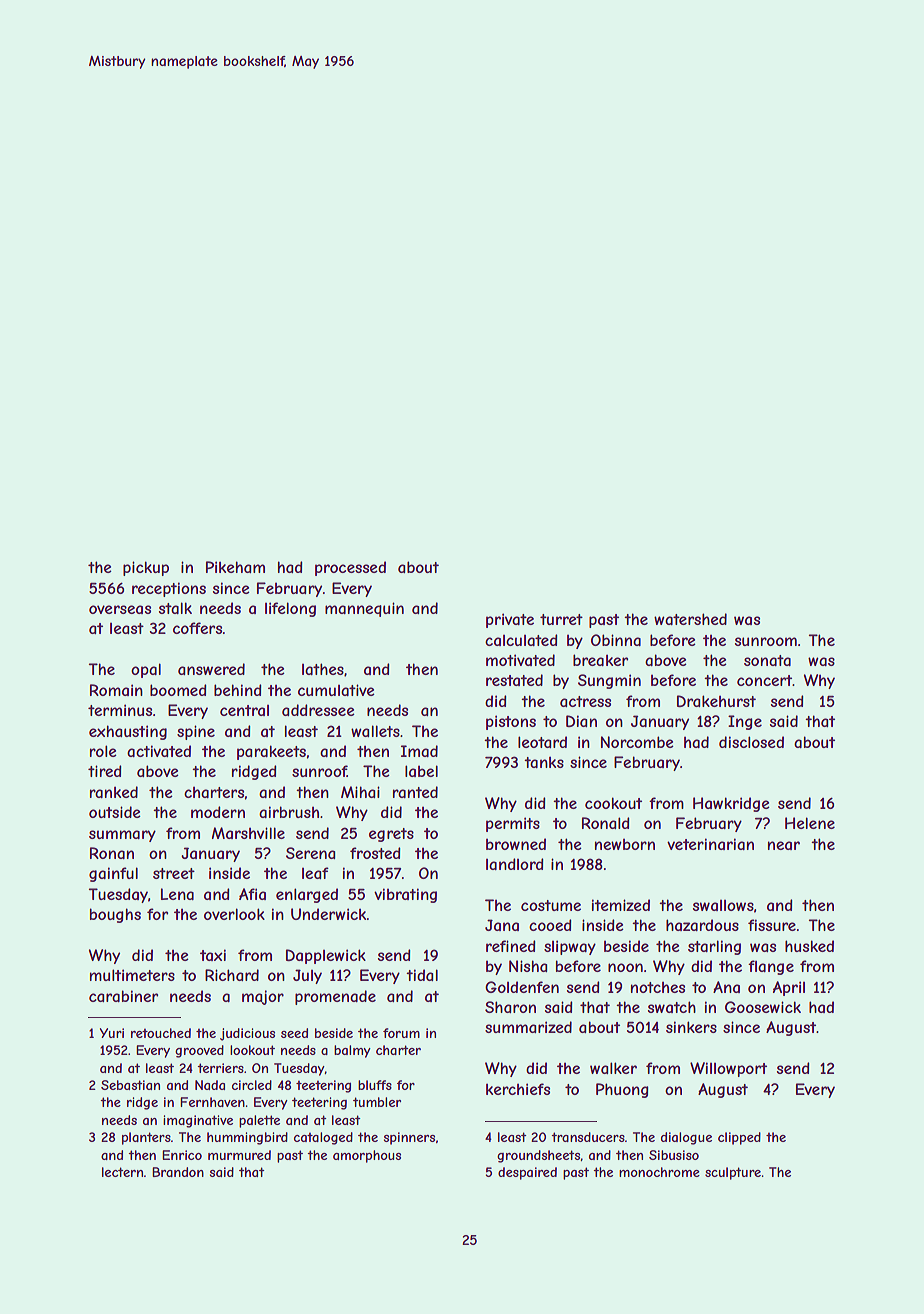  Describe the element at coordinates (146, 568) in the screenshot. I see `pickup` at that location.
